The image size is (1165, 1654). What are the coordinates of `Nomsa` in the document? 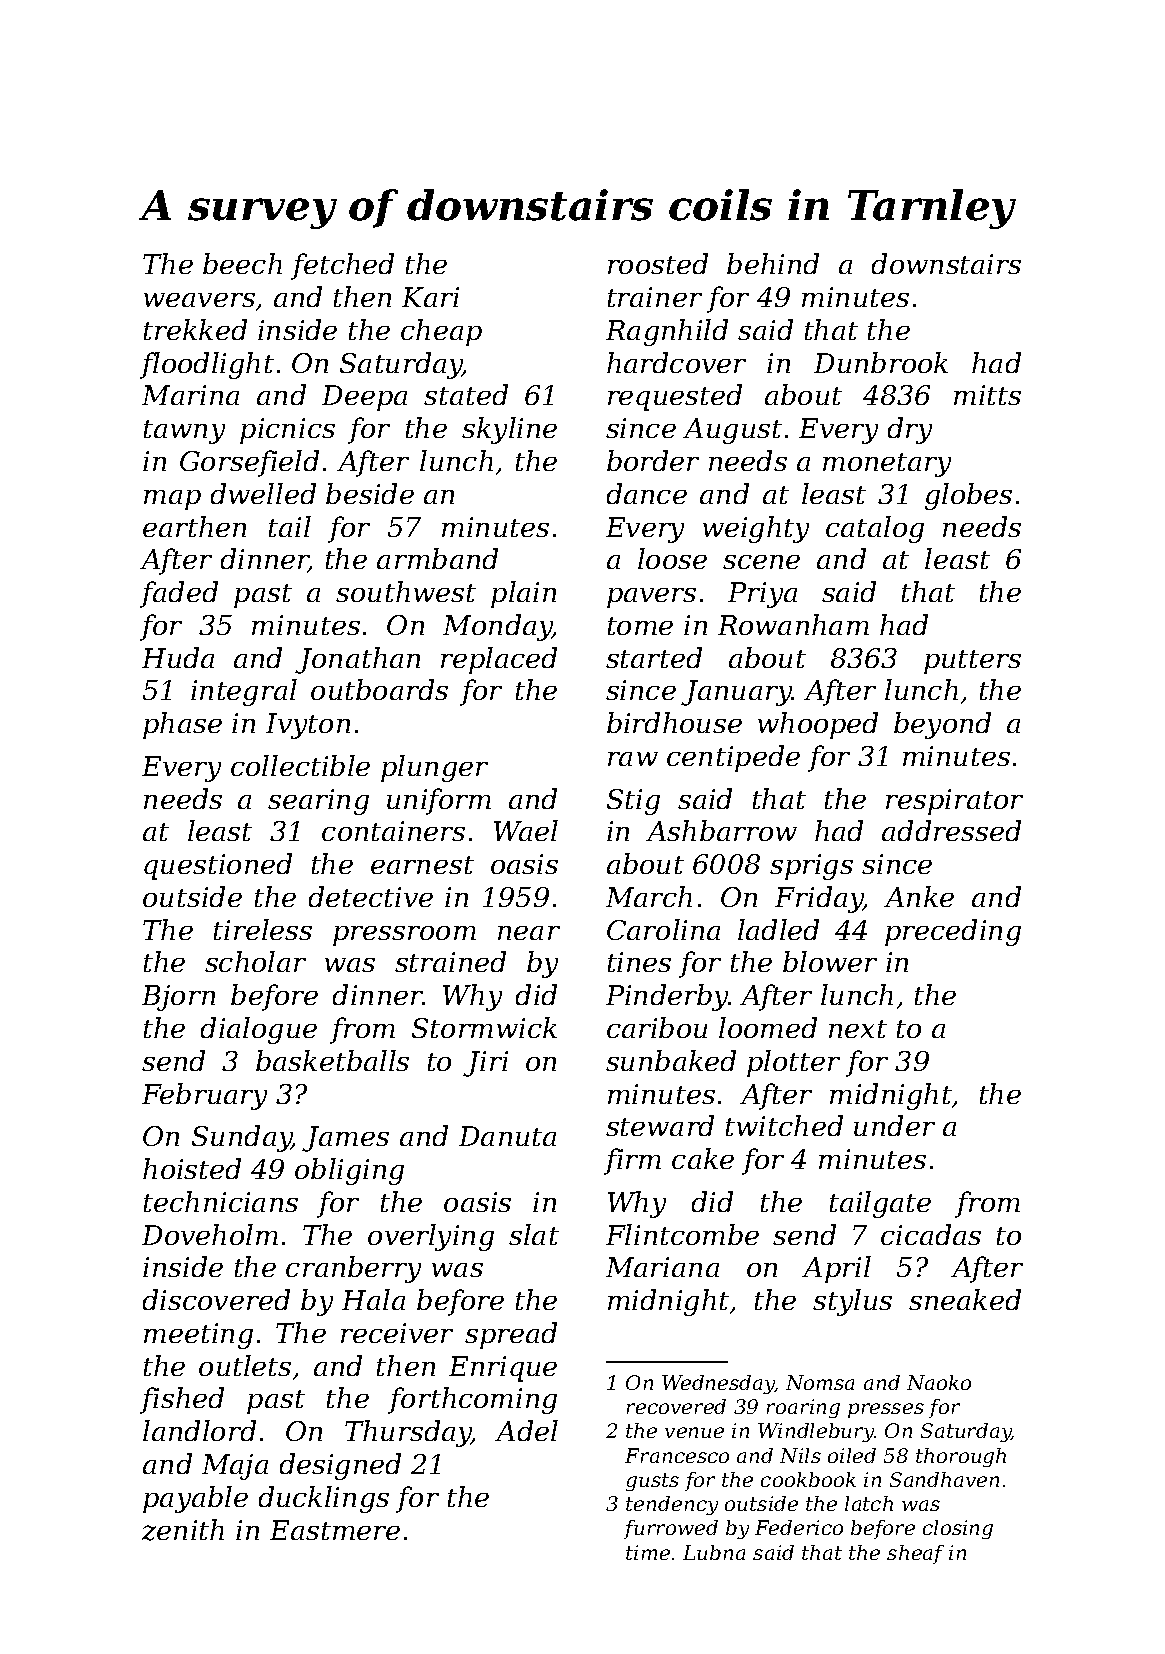 It's located at (820, 1382).
